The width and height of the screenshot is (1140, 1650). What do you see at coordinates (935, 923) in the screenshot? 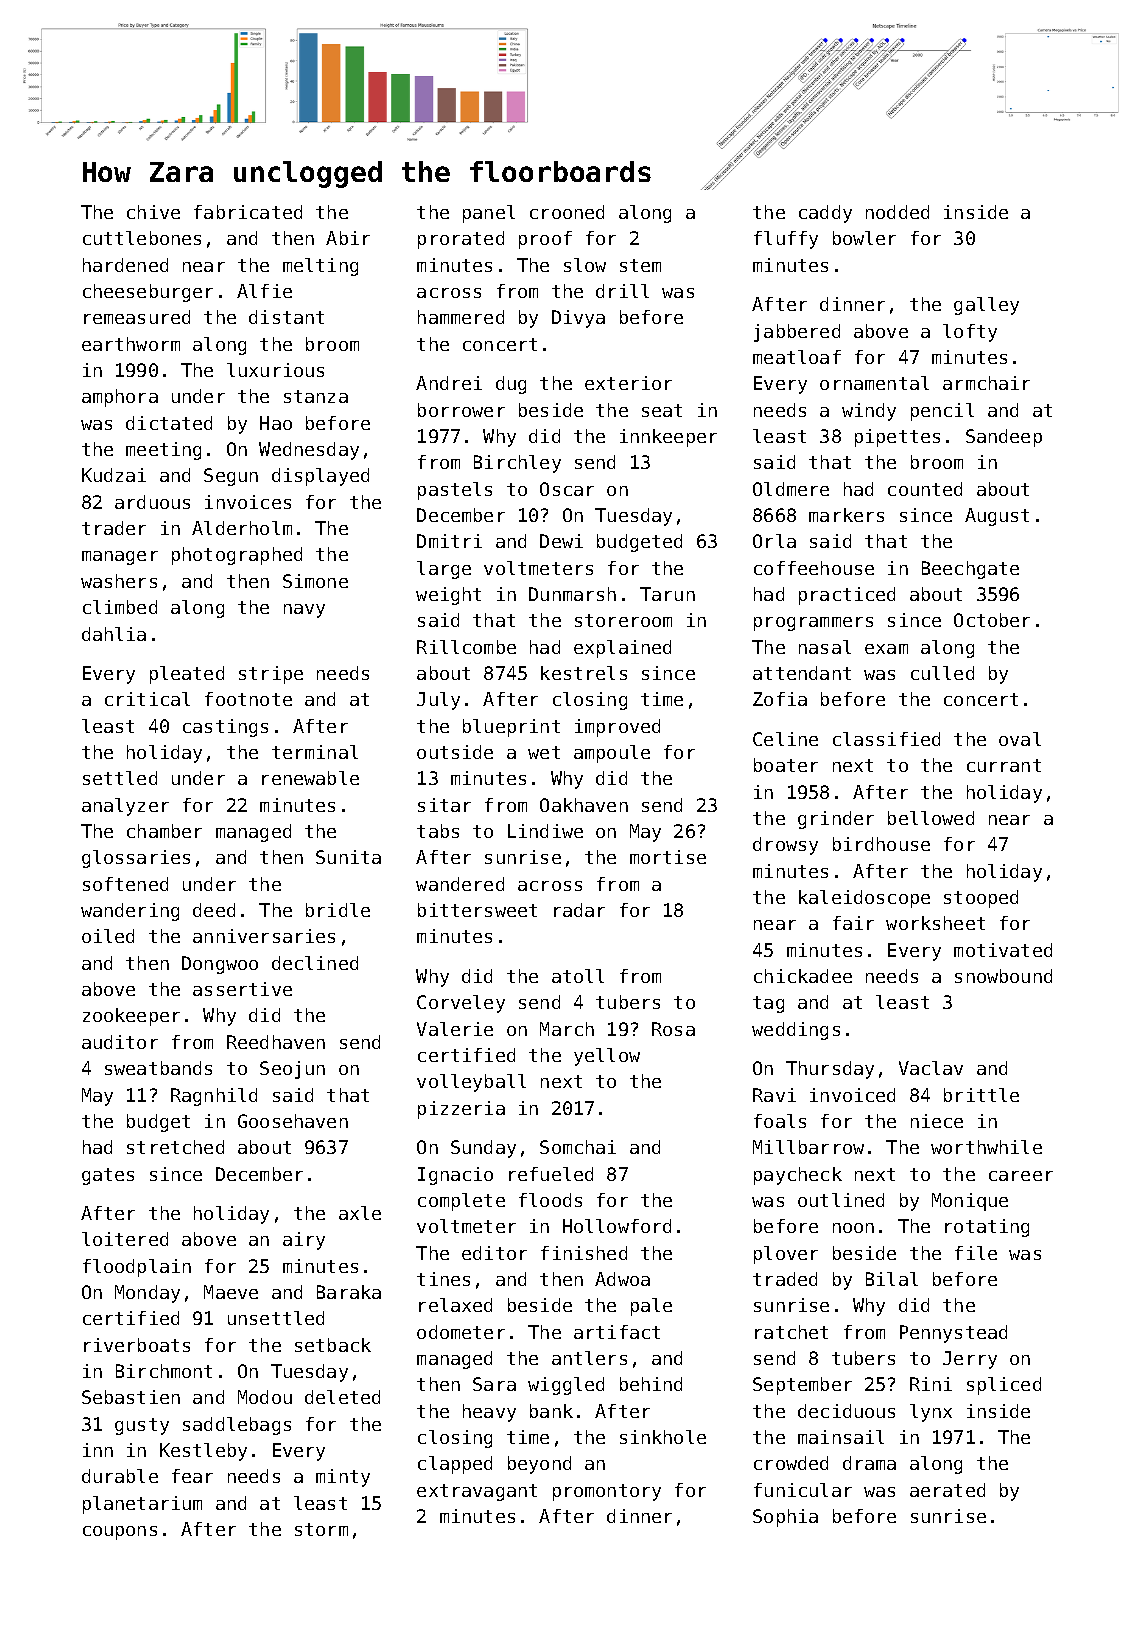
I see `worksheet` at bounding box center [935, 923].
